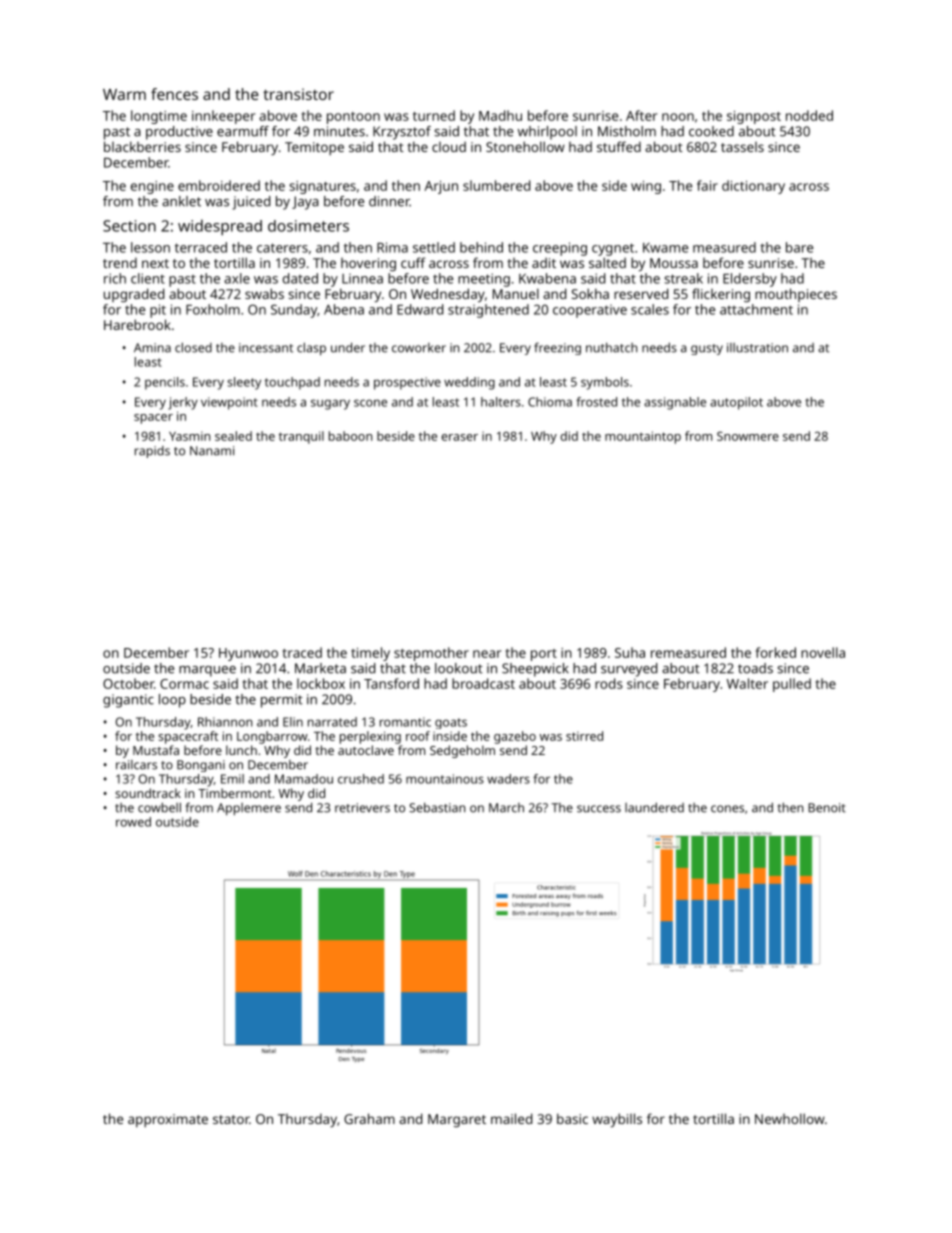 The width and height of the screenshot is (952, 1233). What do you see at coordinates (617, 1120) in the screenshot?
I see `waybills` at bounding box center [617, 1120].
